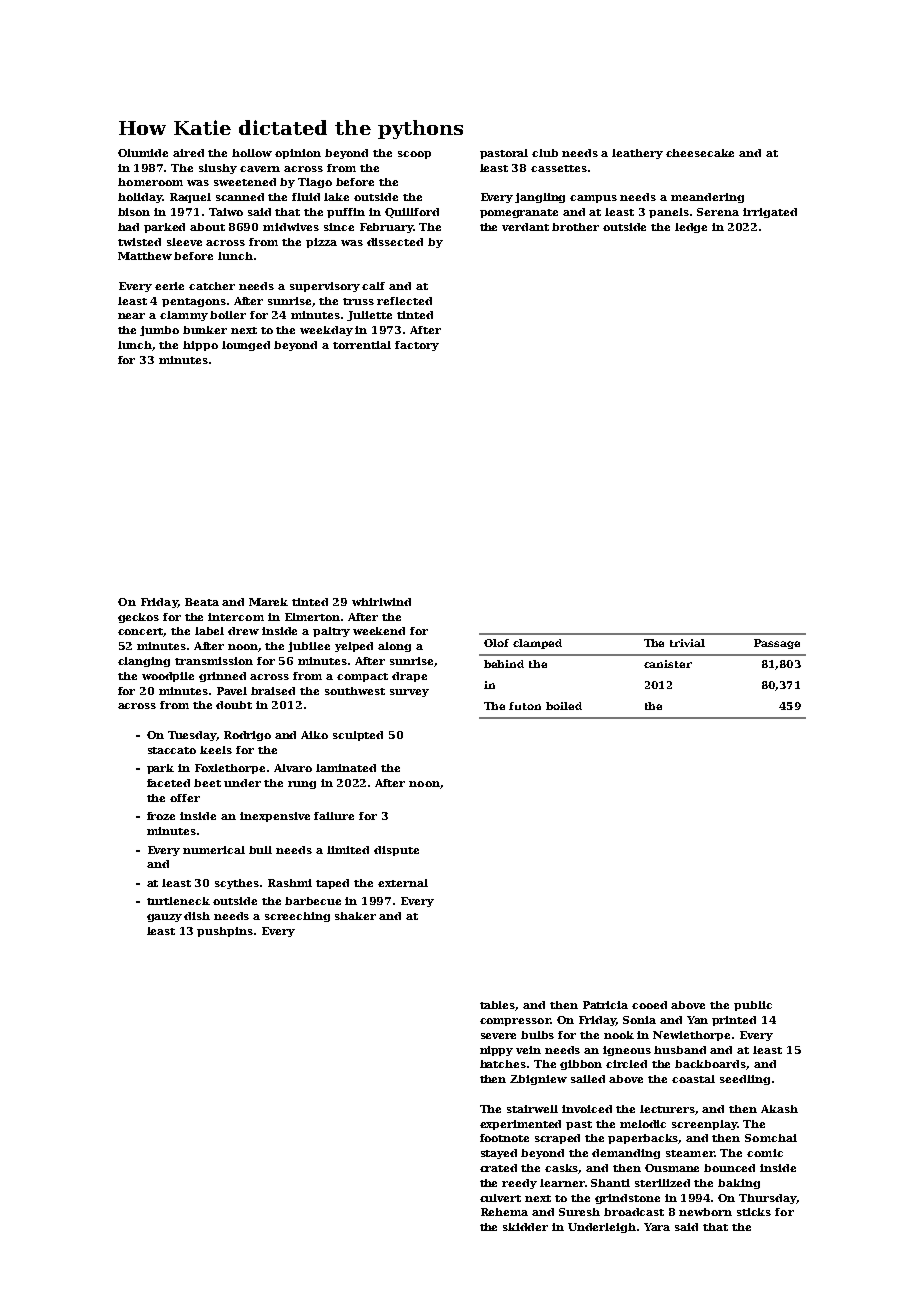  I want to click on compressor, so click(515, 1022).
